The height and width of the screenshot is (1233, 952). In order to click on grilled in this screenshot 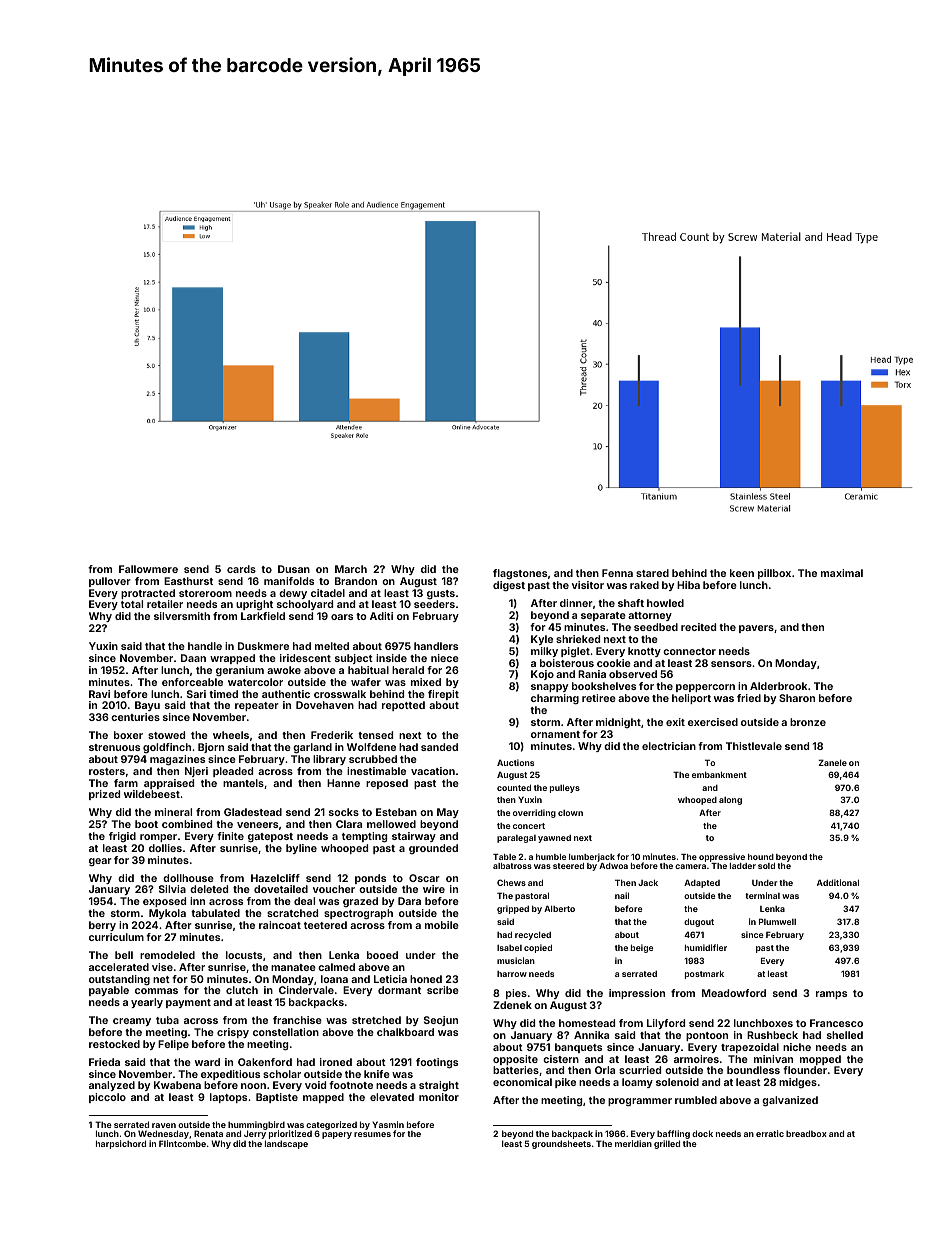, I will do `click(667, 1144)`.
